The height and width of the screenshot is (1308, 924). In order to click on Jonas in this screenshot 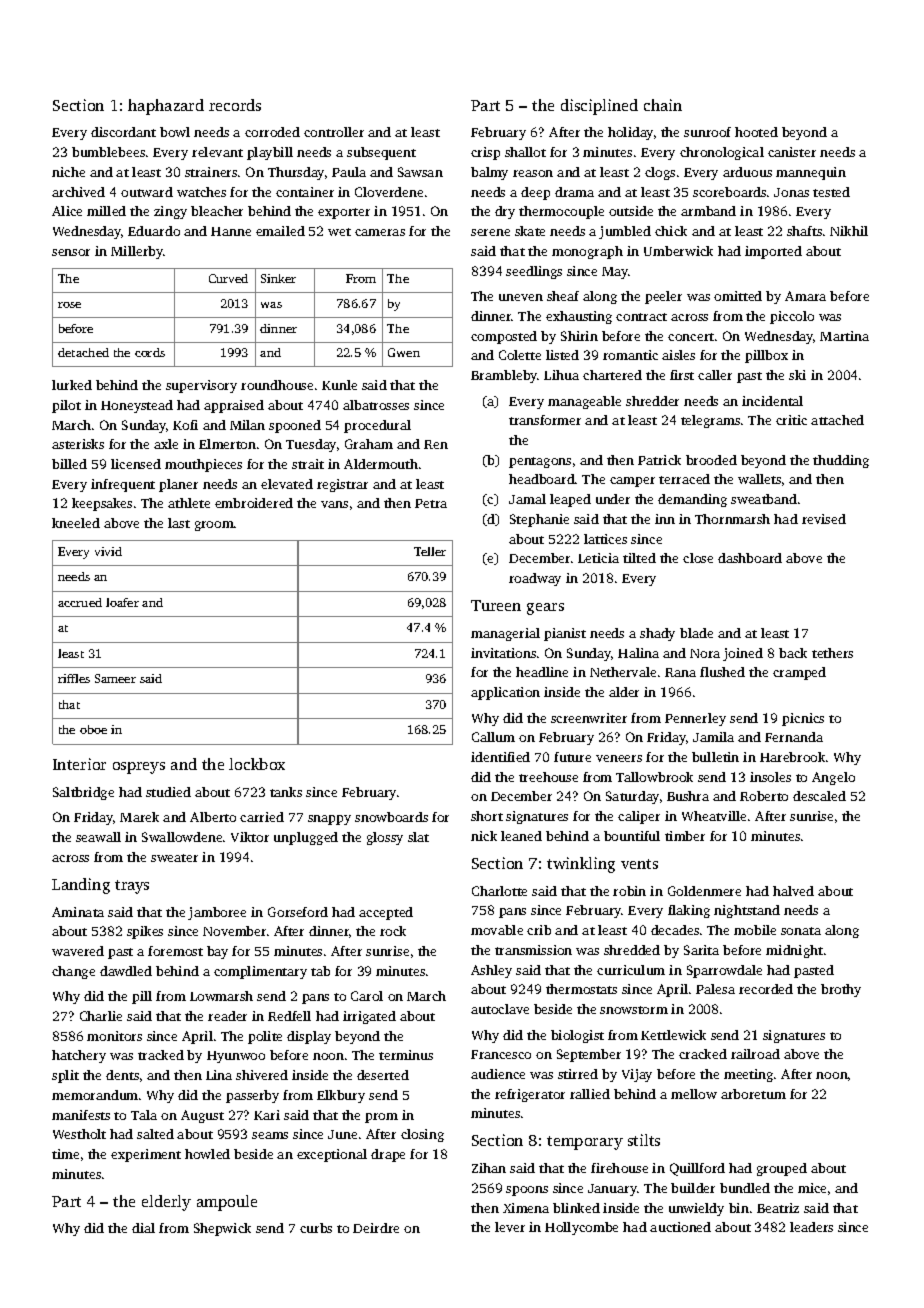, I will do `click(791, 192)`.
